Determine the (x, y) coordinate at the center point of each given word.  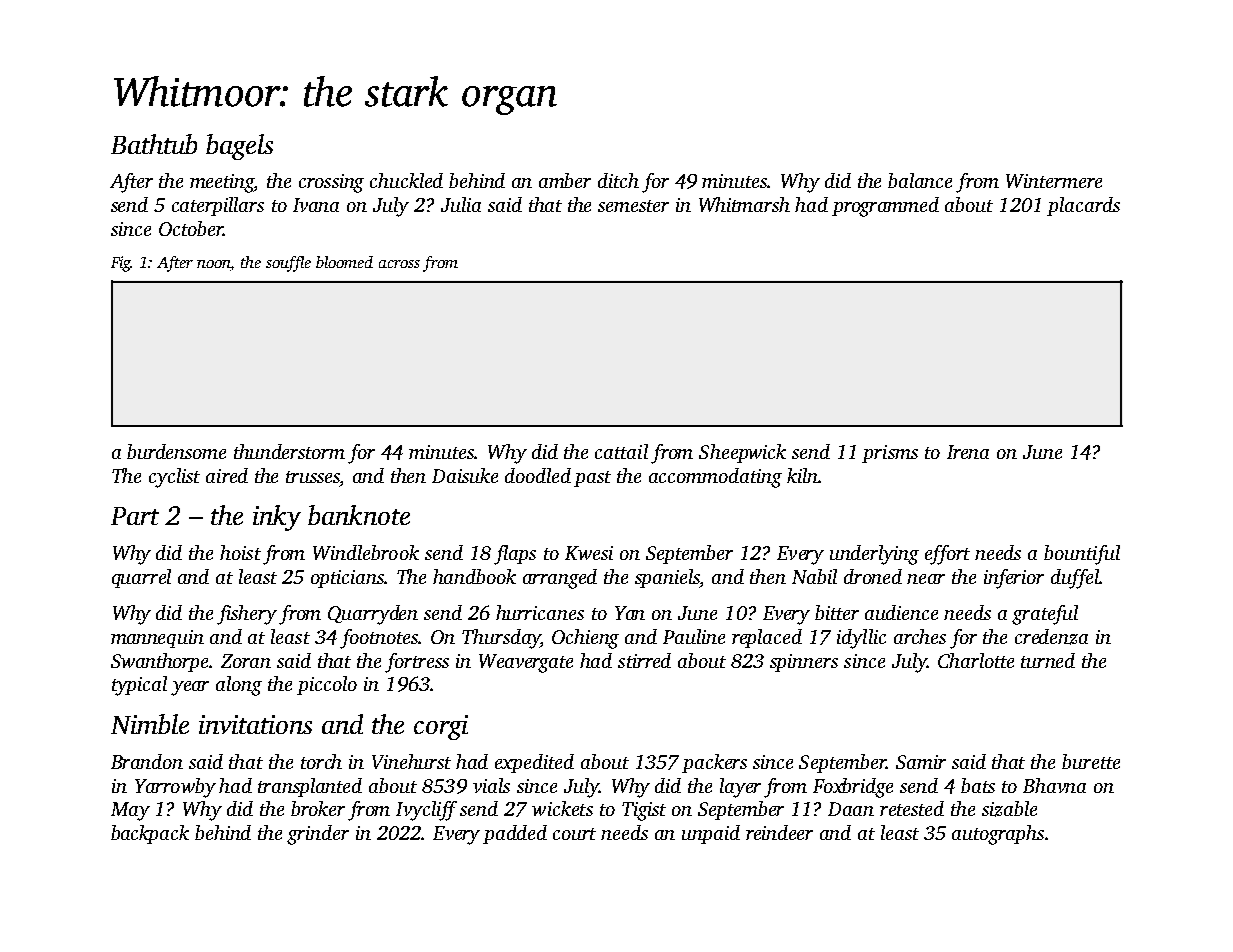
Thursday (501, 639)
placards (1083, 206)
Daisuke (465, 475)
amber (565, 180)
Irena (968, 452)
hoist (240, 552)
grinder (318, 835)
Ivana (316, 205)
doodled (538, 475)
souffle (288, 264)
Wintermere (1054, 181)
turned (1048, 660)
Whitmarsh (744, 204)
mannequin (157, 639)
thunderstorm (289, 451)
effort (947, 555)
